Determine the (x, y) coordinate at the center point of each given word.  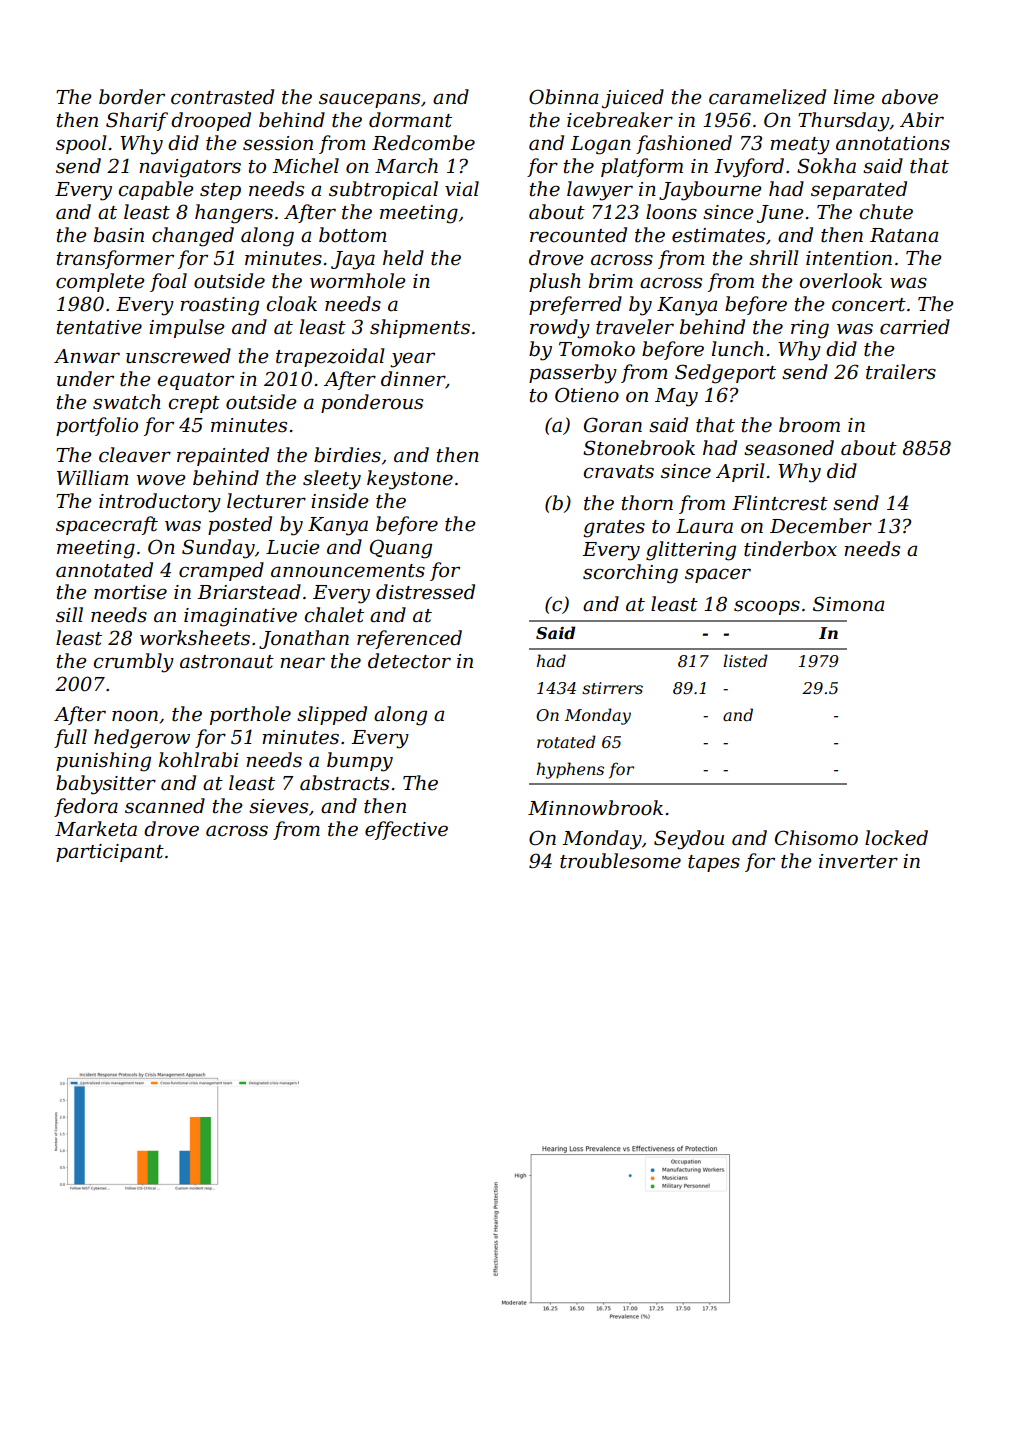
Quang (401, 549)
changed (193, 237)
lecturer (266, 501)
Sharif (137, 121)
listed (745, 660)
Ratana (904, 235)
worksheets (195, 638)
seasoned (789, 448)
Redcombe (423, 143)
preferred (575, 305)
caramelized (767, 97)
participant (110, 853)
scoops (767, 607)
